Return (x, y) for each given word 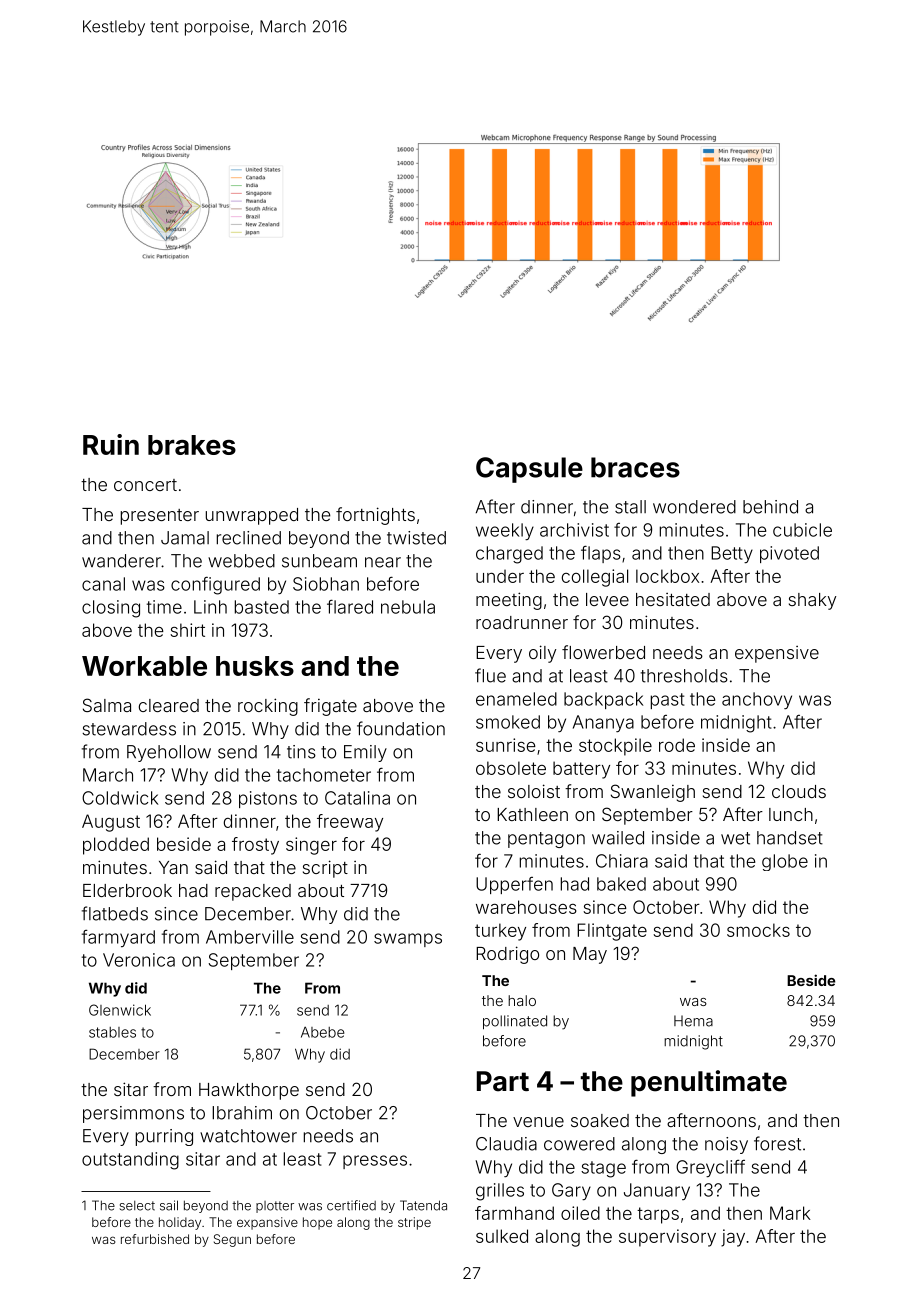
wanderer (121, 561)
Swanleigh (653, 793)
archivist (574, 530)
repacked (253, 892)
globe (785, 862)
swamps (408, 940)
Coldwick (120, 798)
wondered (694, 507)
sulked (502, 1236)
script (325, 869)
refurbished (155, 1239)
